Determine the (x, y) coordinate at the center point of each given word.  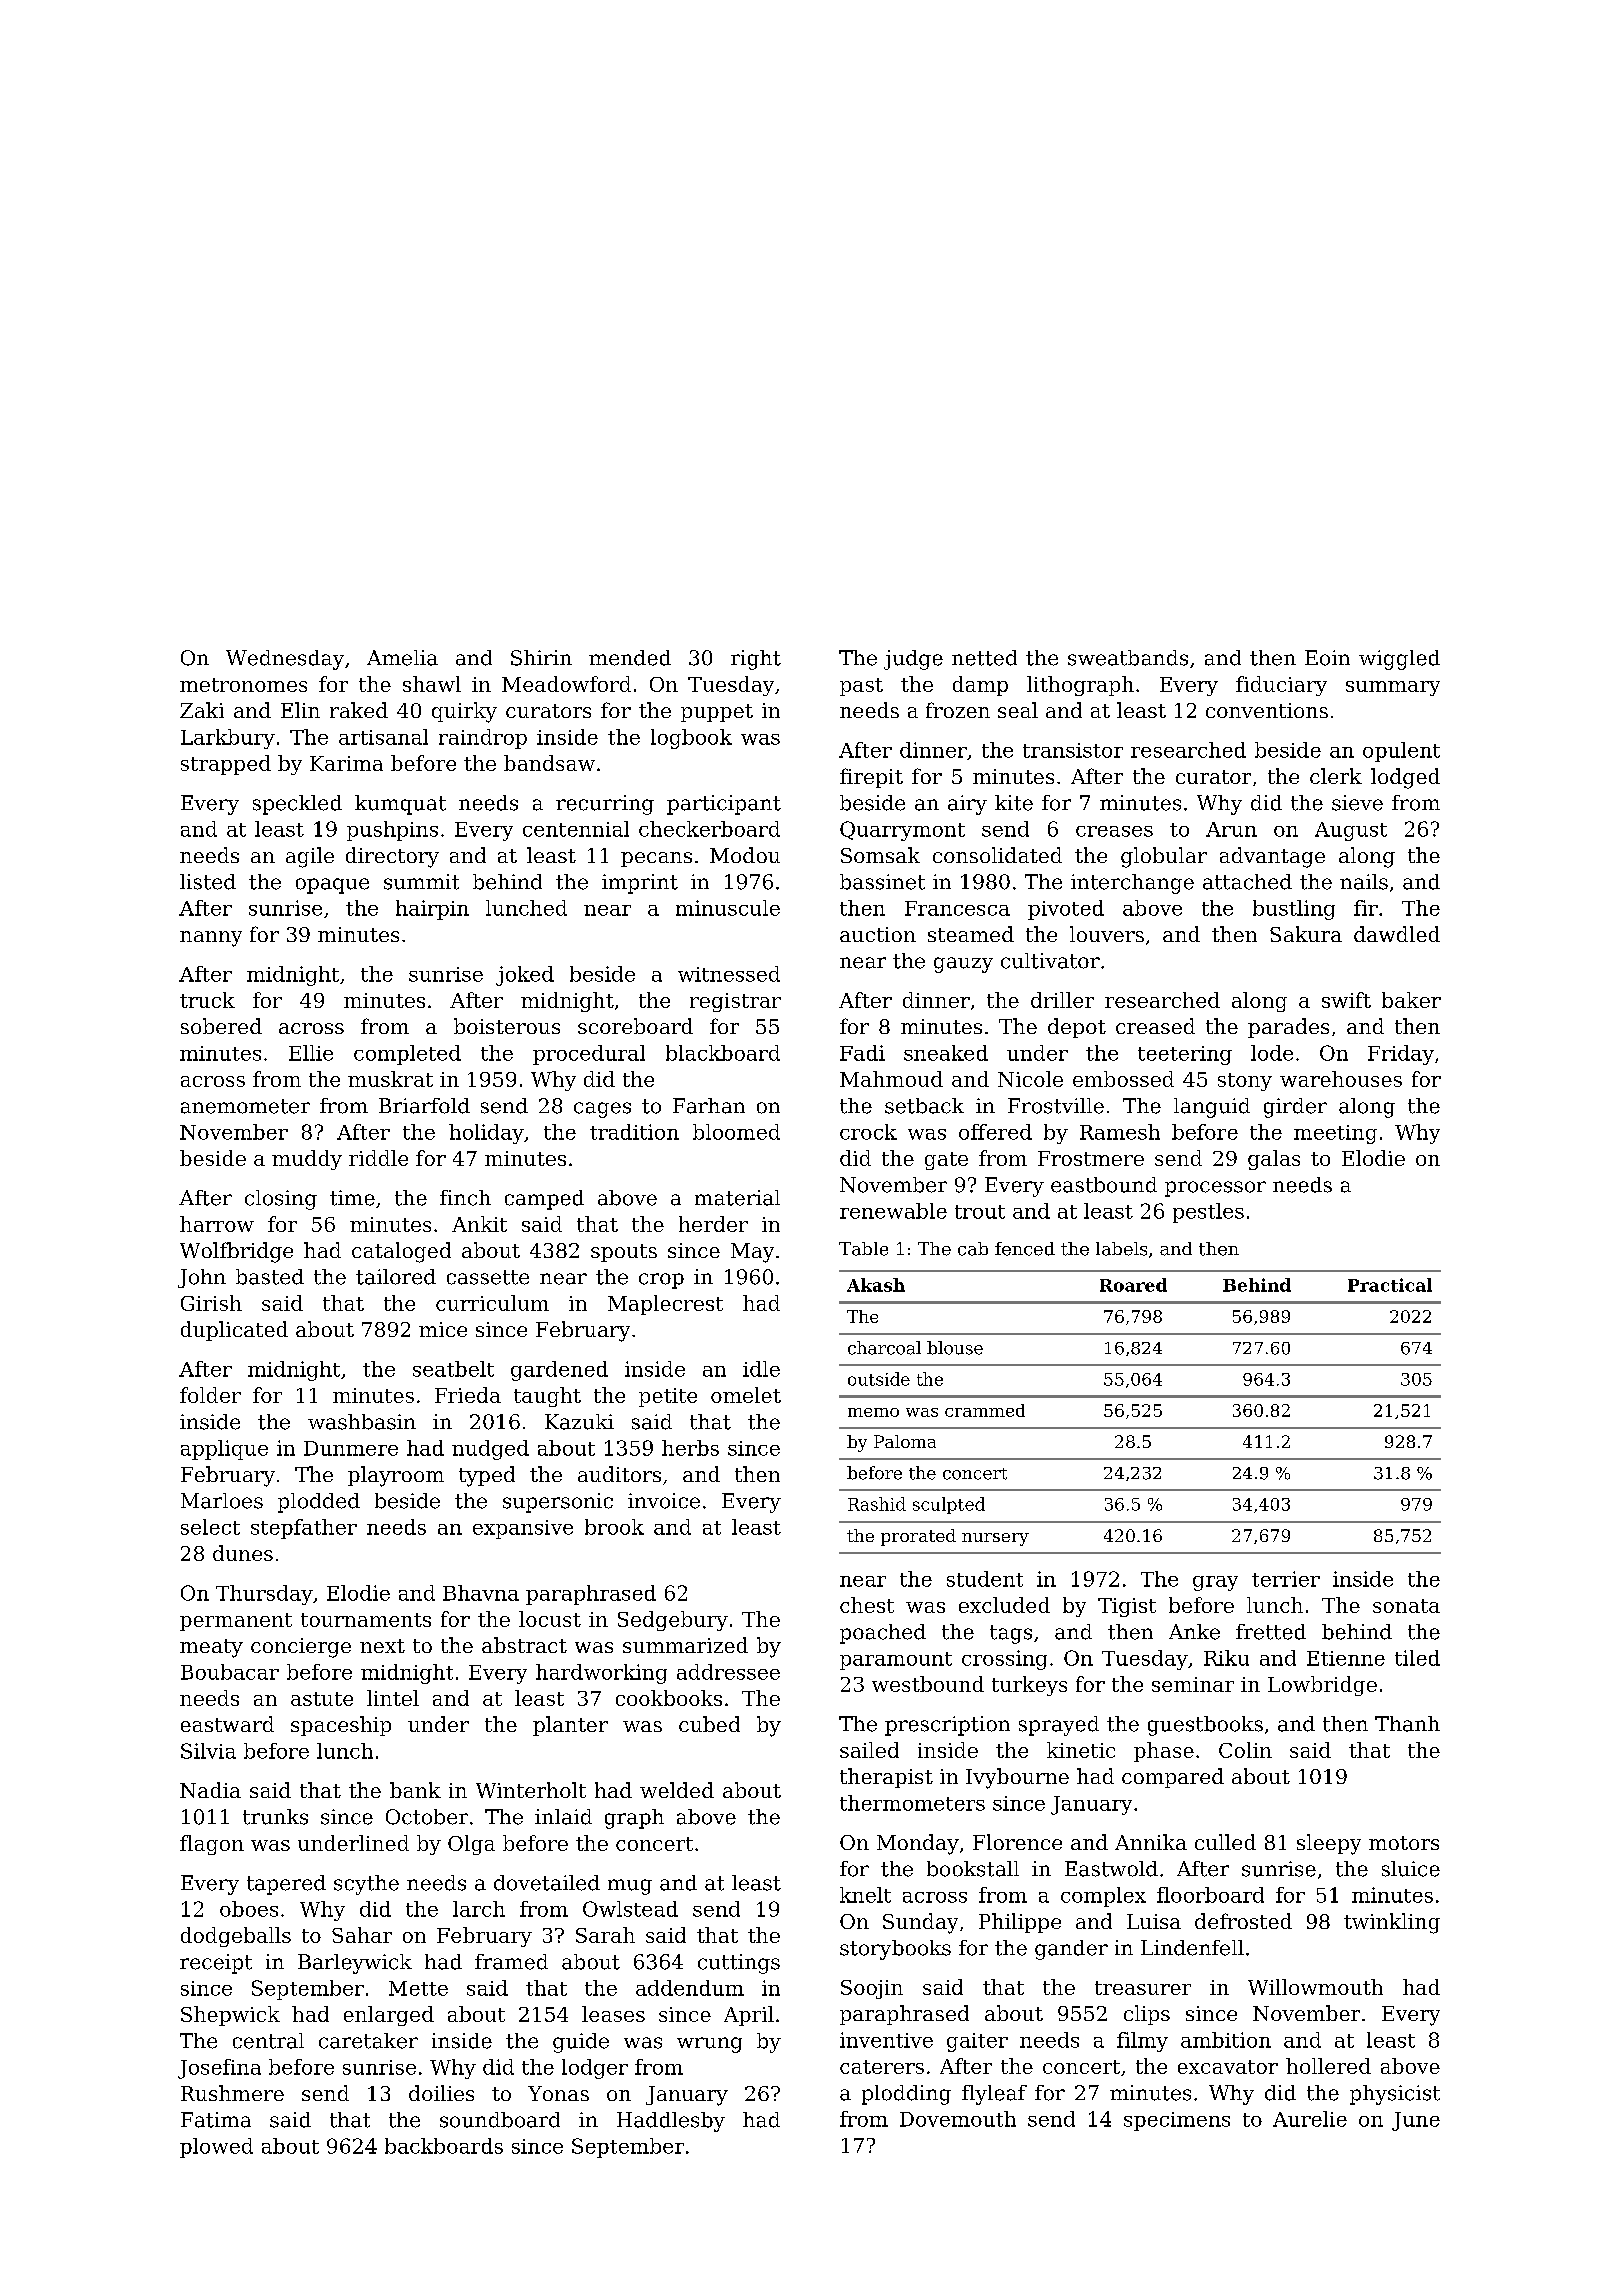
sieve (1357, 803)
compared (1173, 1778)
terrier (1286, 1579)
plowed (216, 2148)
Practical (1390, 1285)
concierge (301, 1648)
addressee (728, 1672)
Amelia (402, 658)
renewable (893, 1211)
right (756, 660)
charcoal (884, 1348)
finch (465, 1198)
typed (487, 1476)
